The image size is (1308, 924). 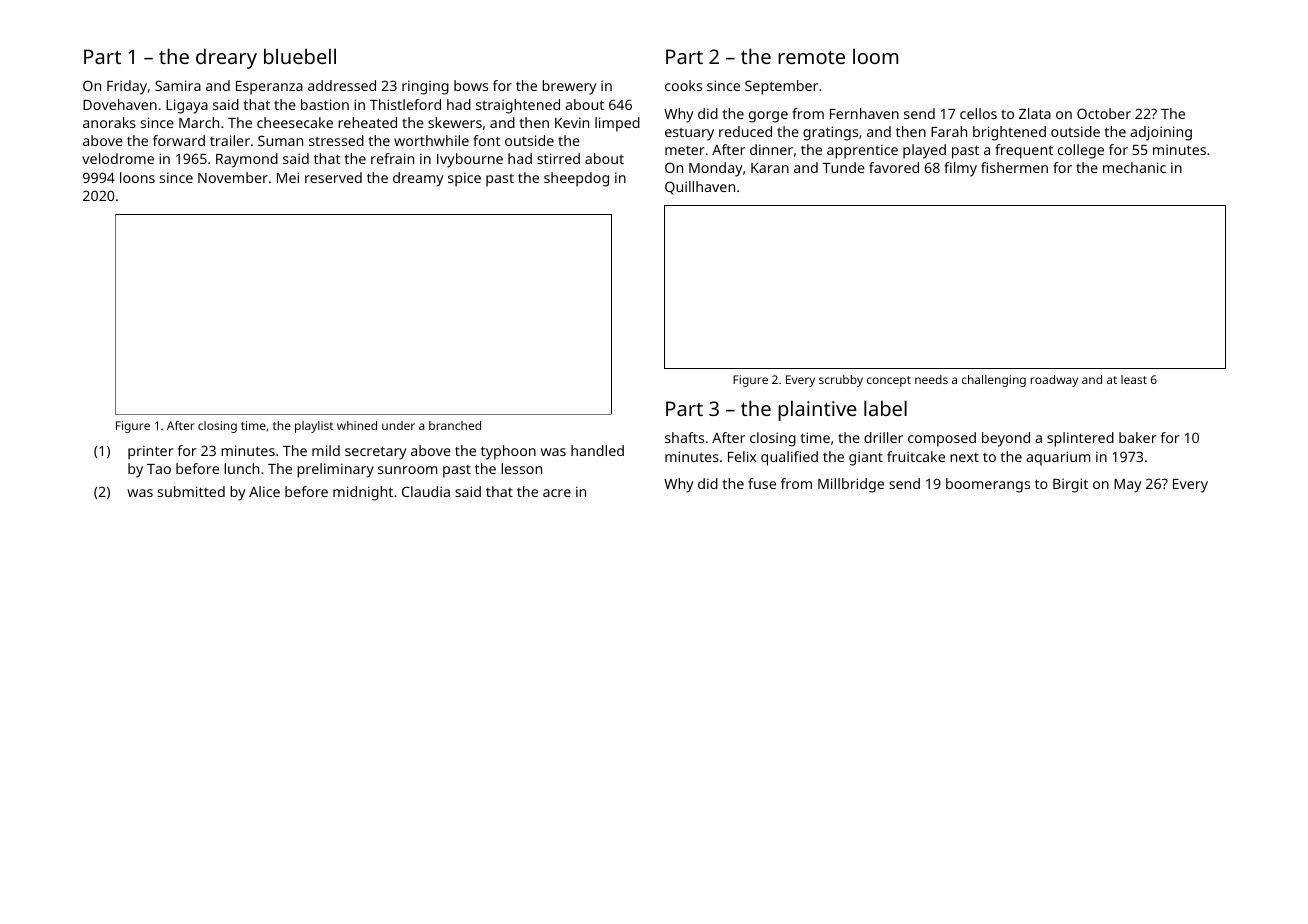 I want to click on remote, so click(x=811, y=57).
